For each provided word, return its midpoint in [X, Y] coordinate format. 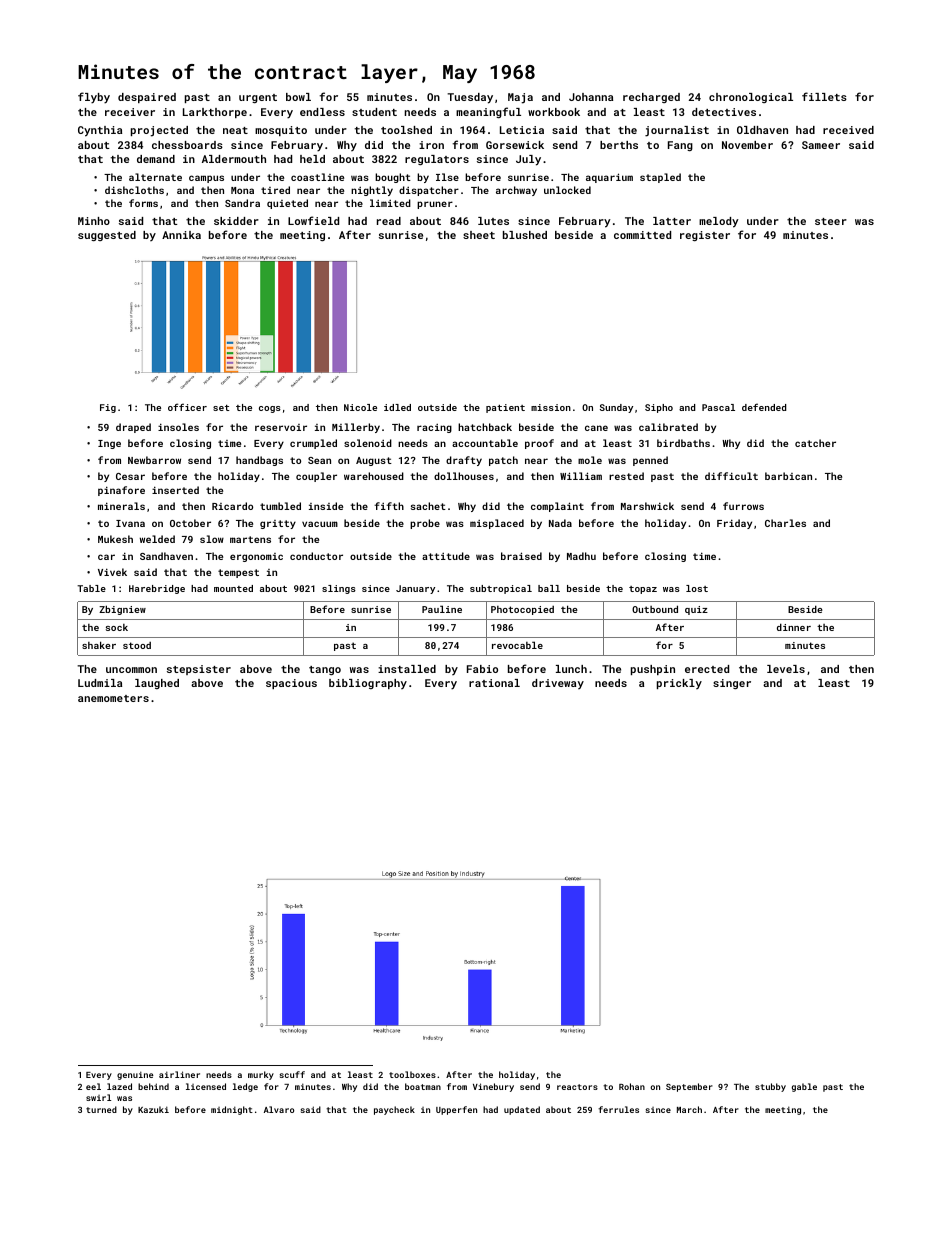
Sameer [821, 145]
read [389, 221]
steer [831, 221]
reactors [577, 1087]
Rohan [632, 1086]
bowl [298, 97]
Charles [785, 523]
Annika [181, 235]
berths [619, 145]
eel [93, 1086]
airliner [179, 1074]
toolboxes [412, 1074]
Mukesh [115, 539]
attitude [446, 556]
